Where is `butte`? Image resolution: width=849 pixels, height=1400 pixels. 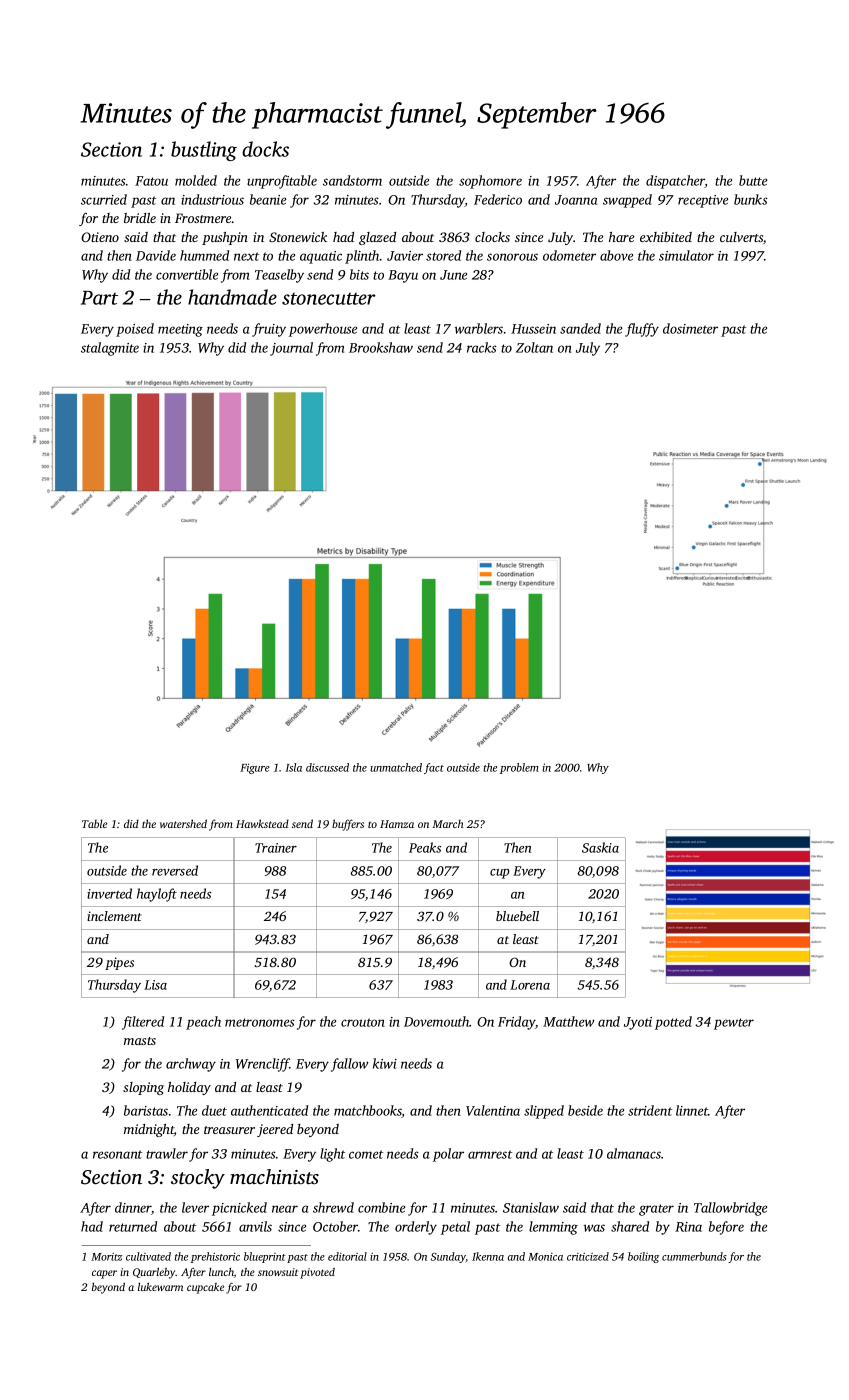
butte is located at coordinates (753, 180).
